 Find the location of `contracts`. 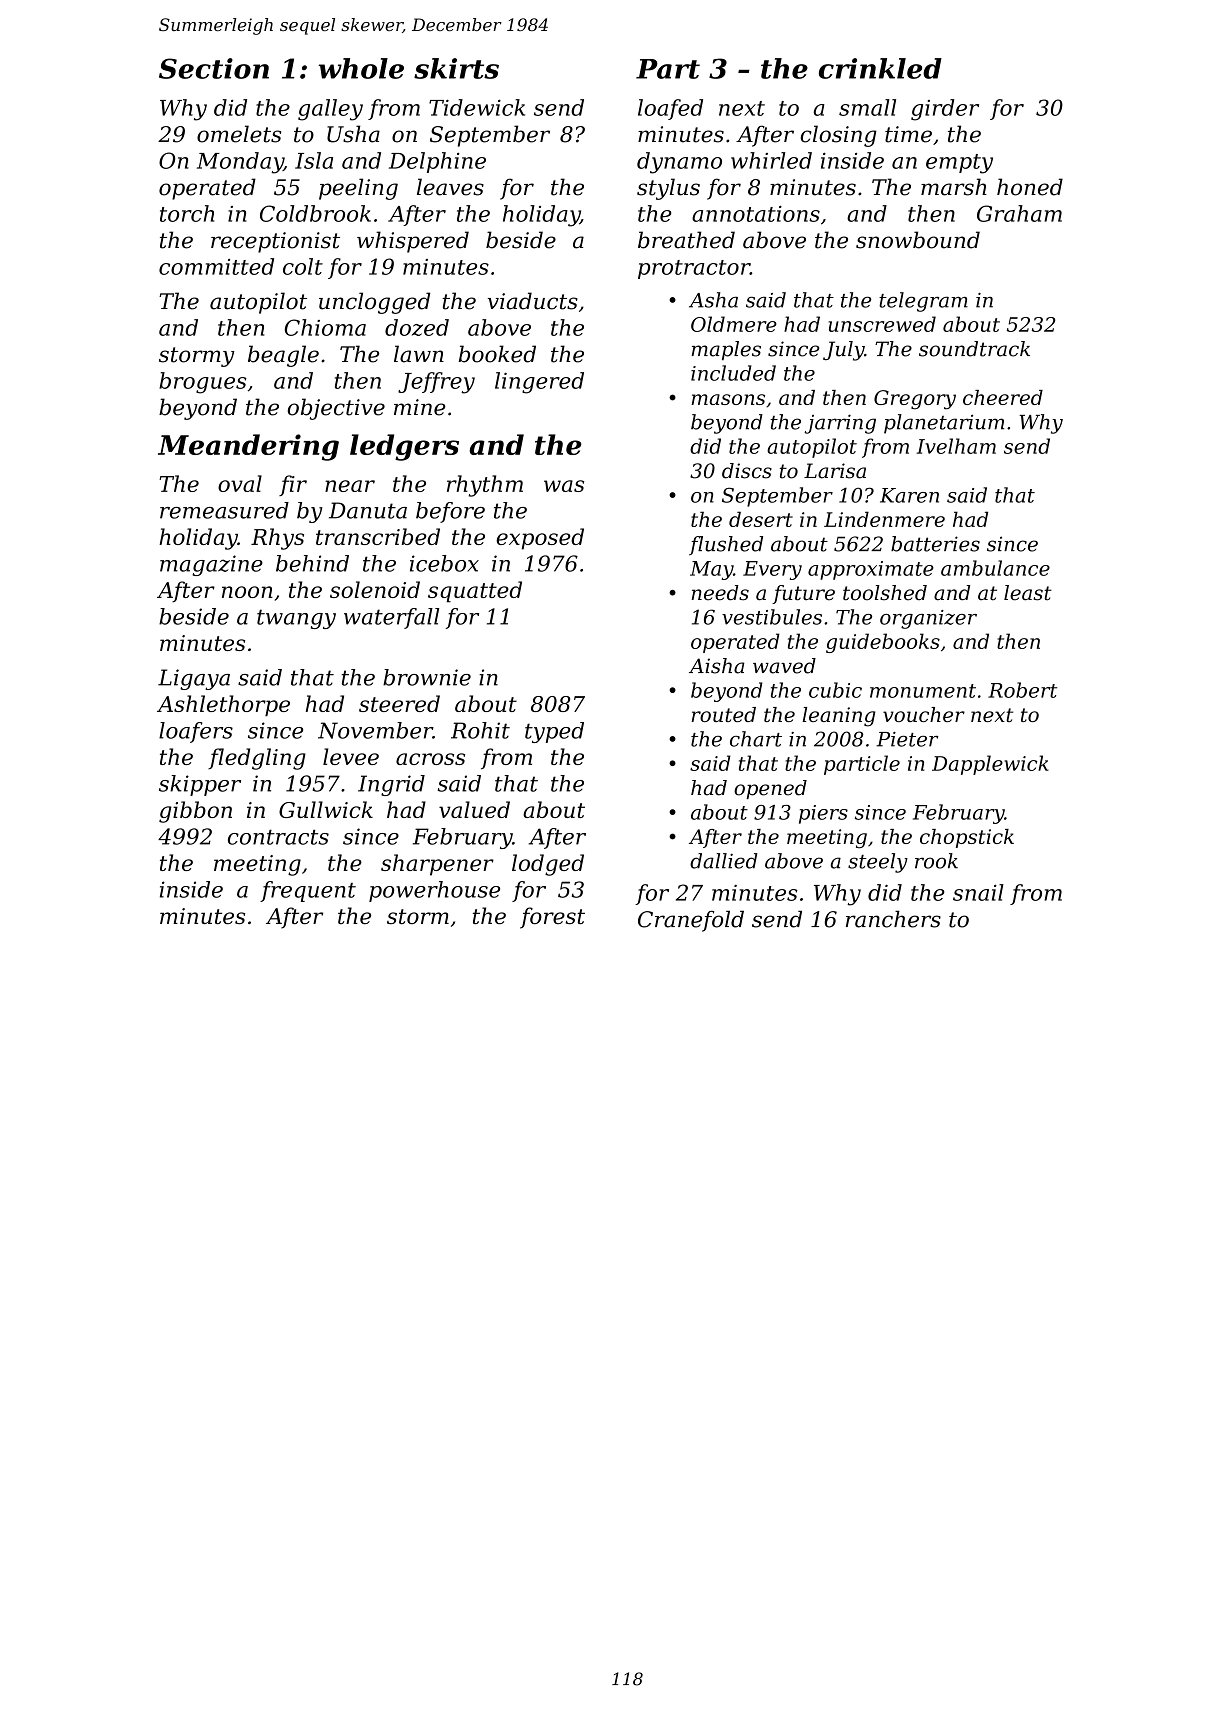

contracts is located at coordinates (278, 837).
